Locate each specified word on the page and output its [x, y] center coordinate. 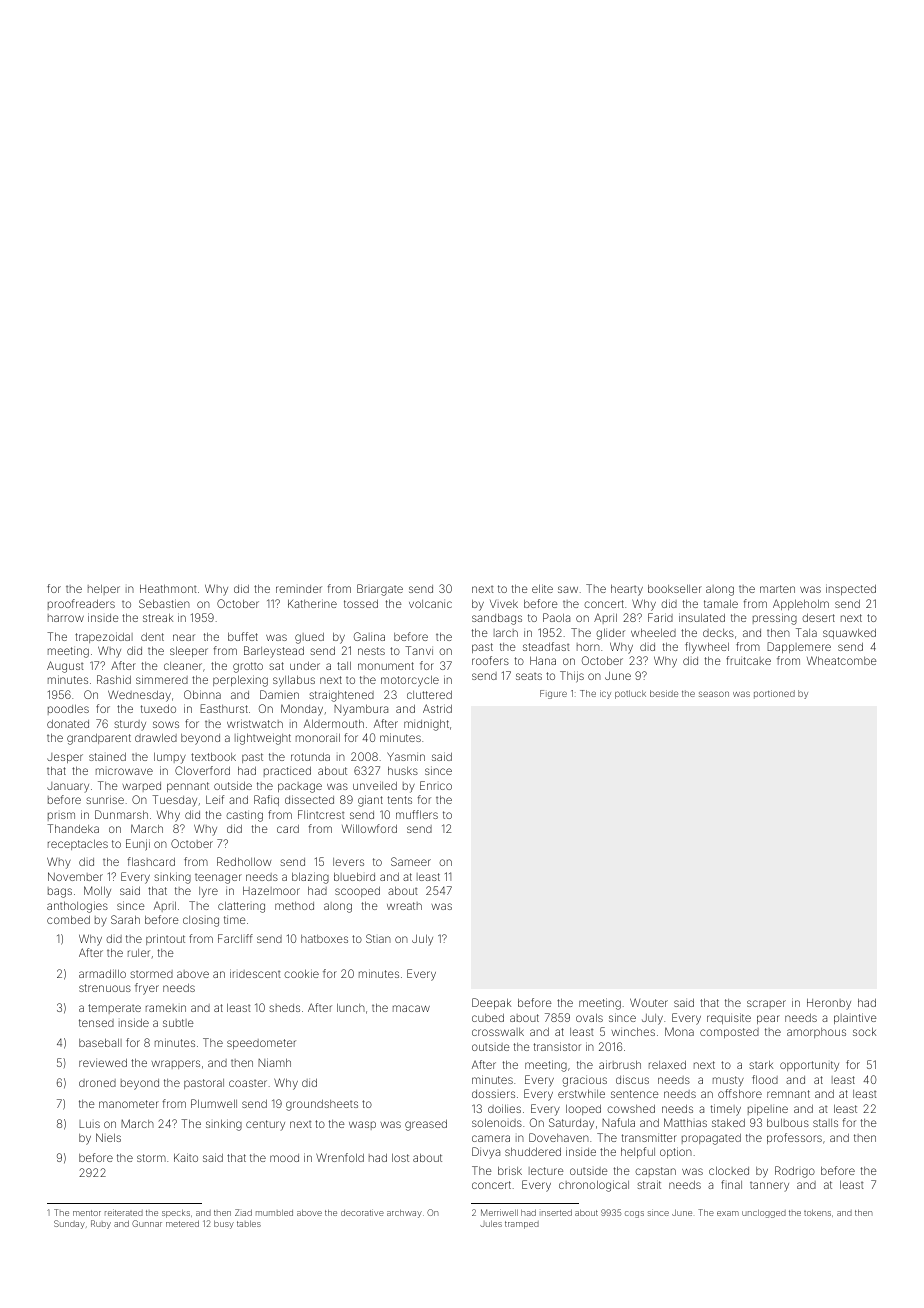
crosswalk [498, 1032]
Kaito [186, 1157]
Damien [279, 694]
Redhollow [244, 861]
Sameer [411, 861]
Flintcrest [321, 814]
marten [777, 589]
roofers [490, 660]
